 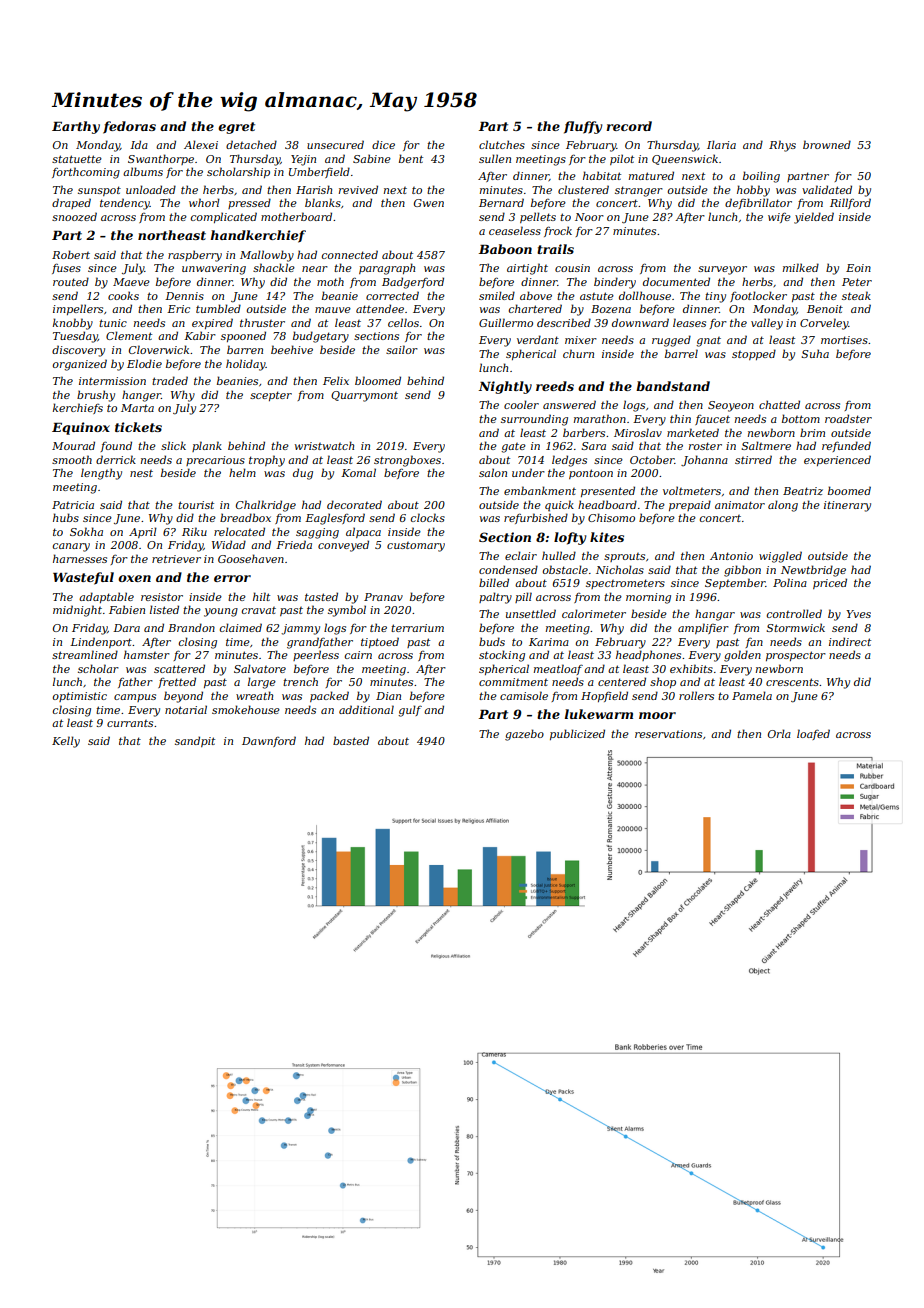 I want to click on presented, so click(x=608, y=491).
